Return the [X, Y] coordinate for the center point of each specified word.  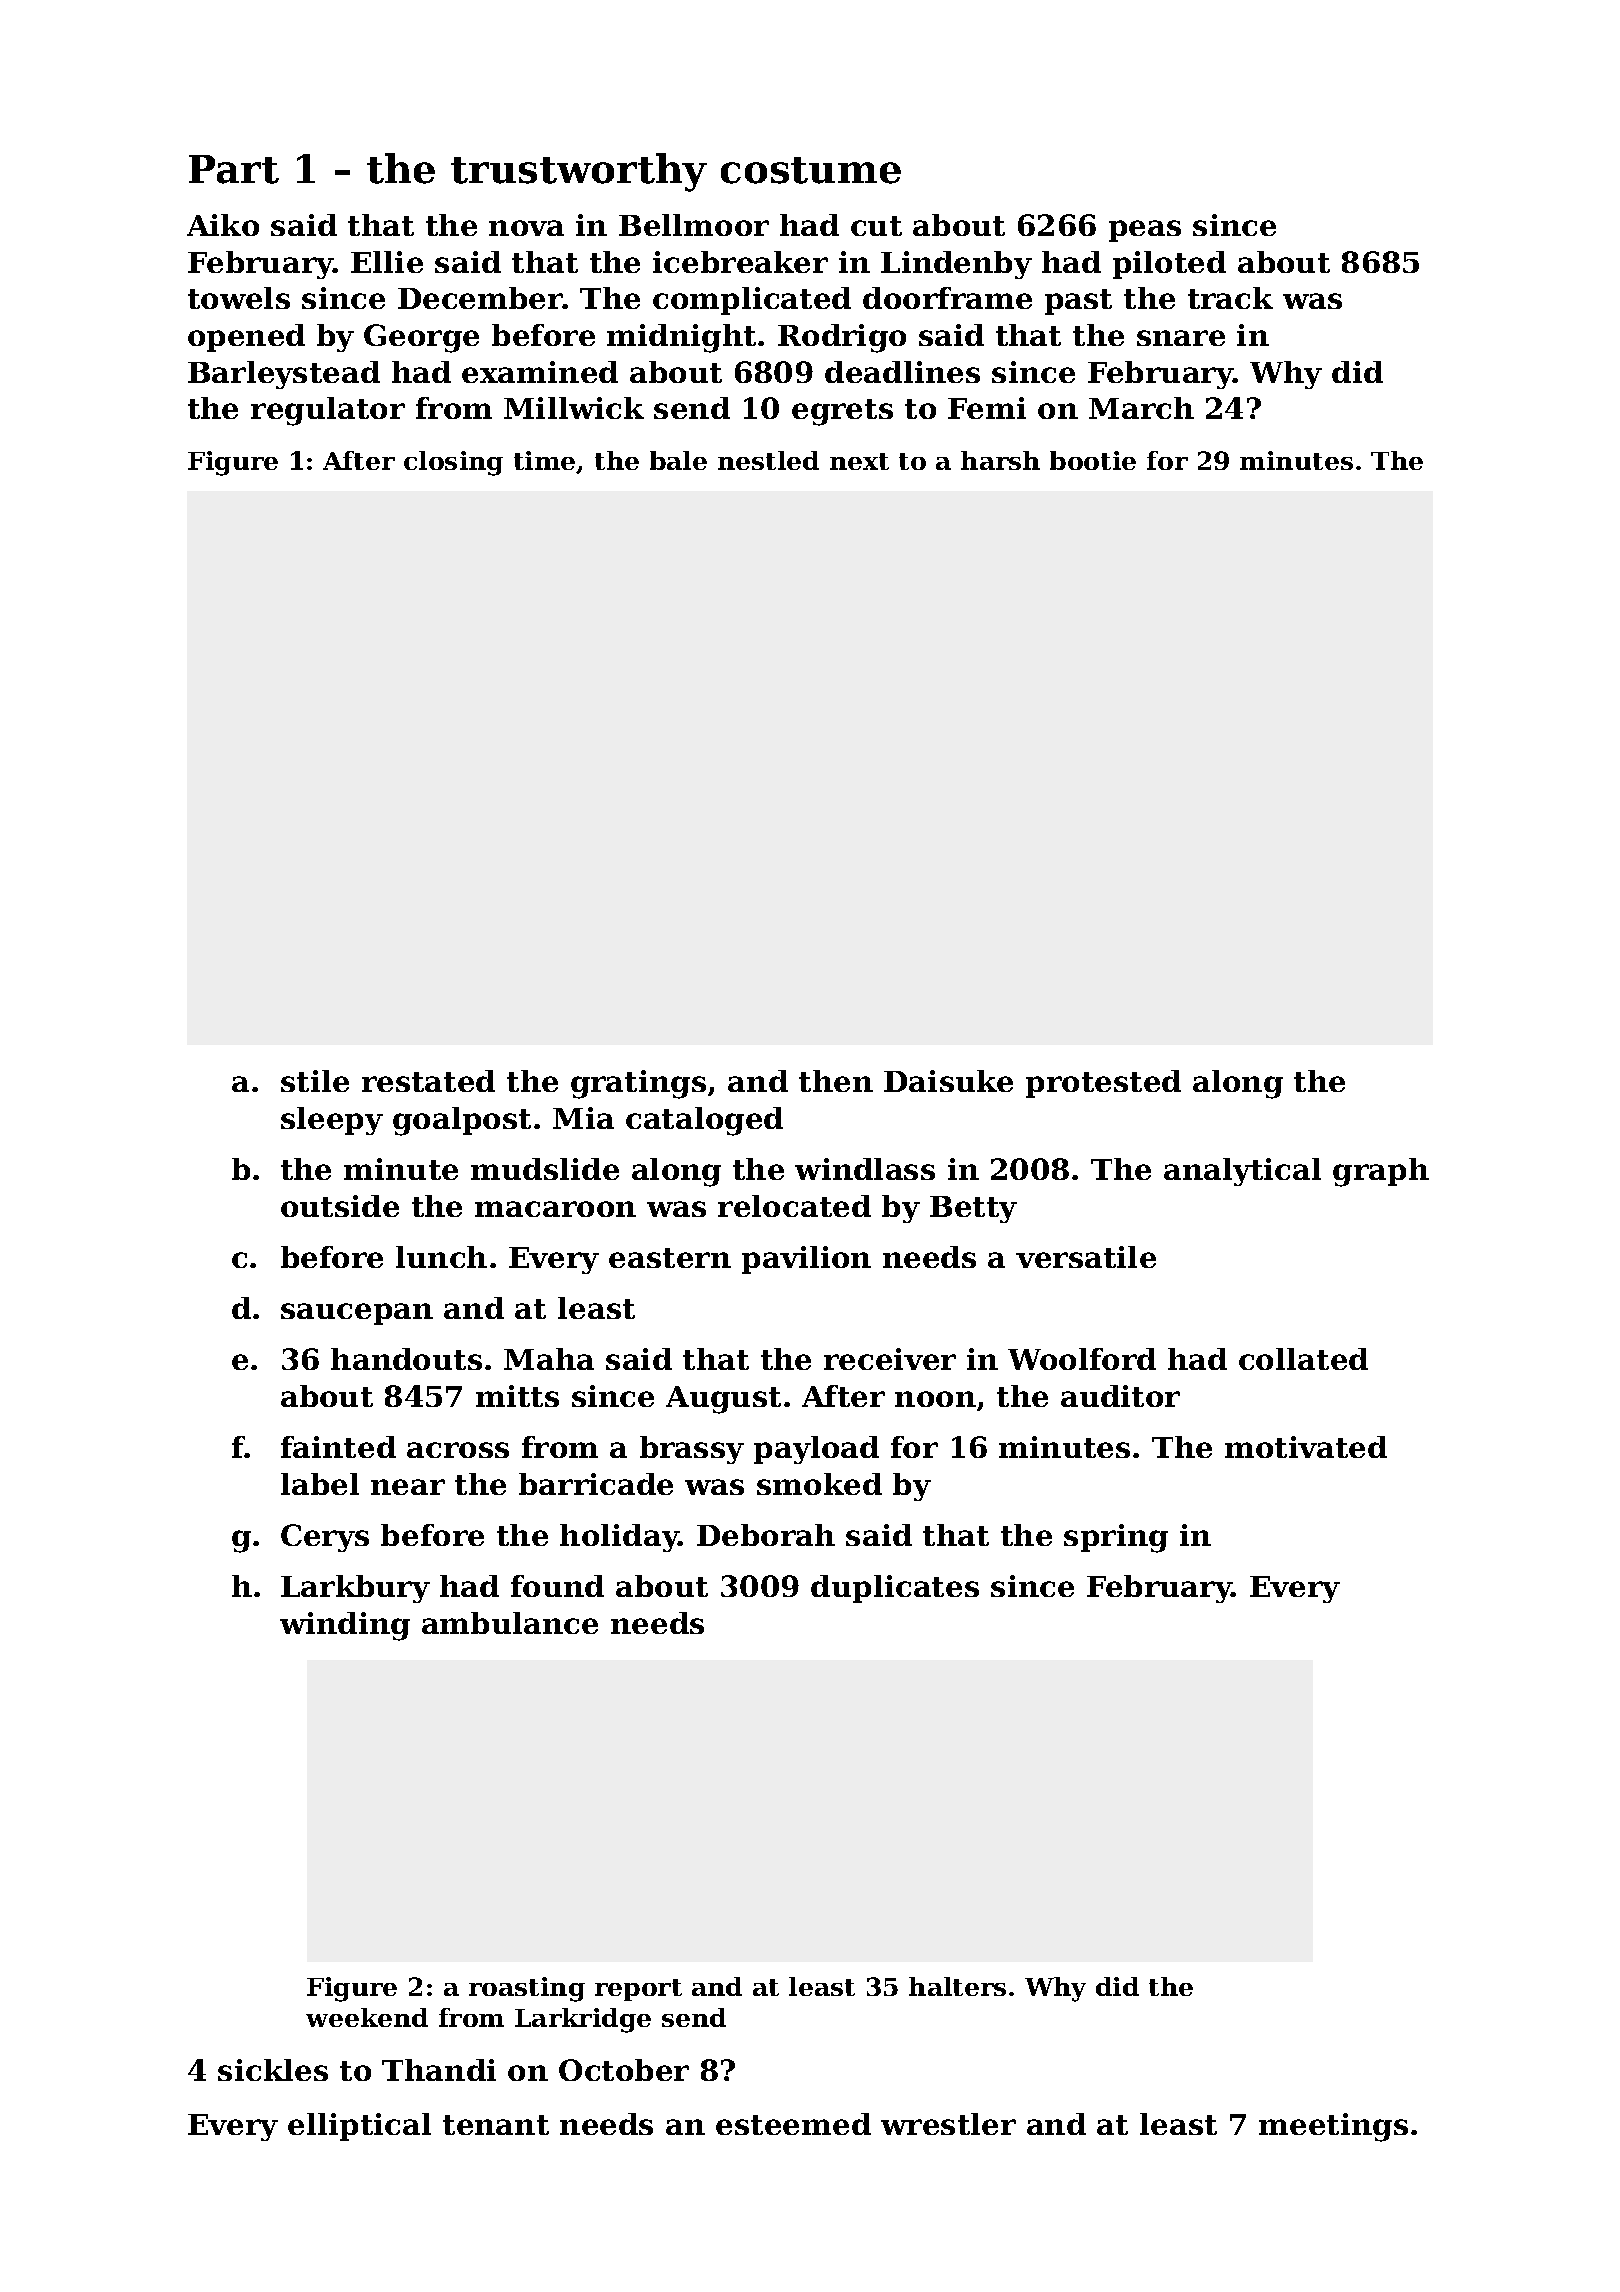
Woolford [1082, 1359]
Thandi [439, 2070]
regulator [328, 411]
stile [315, 1081]
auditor [1120, 1396]
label [320, 1484]
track [1230, 298]
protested [1103, 1084]
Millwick [574, 408]
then [836, 1081]
